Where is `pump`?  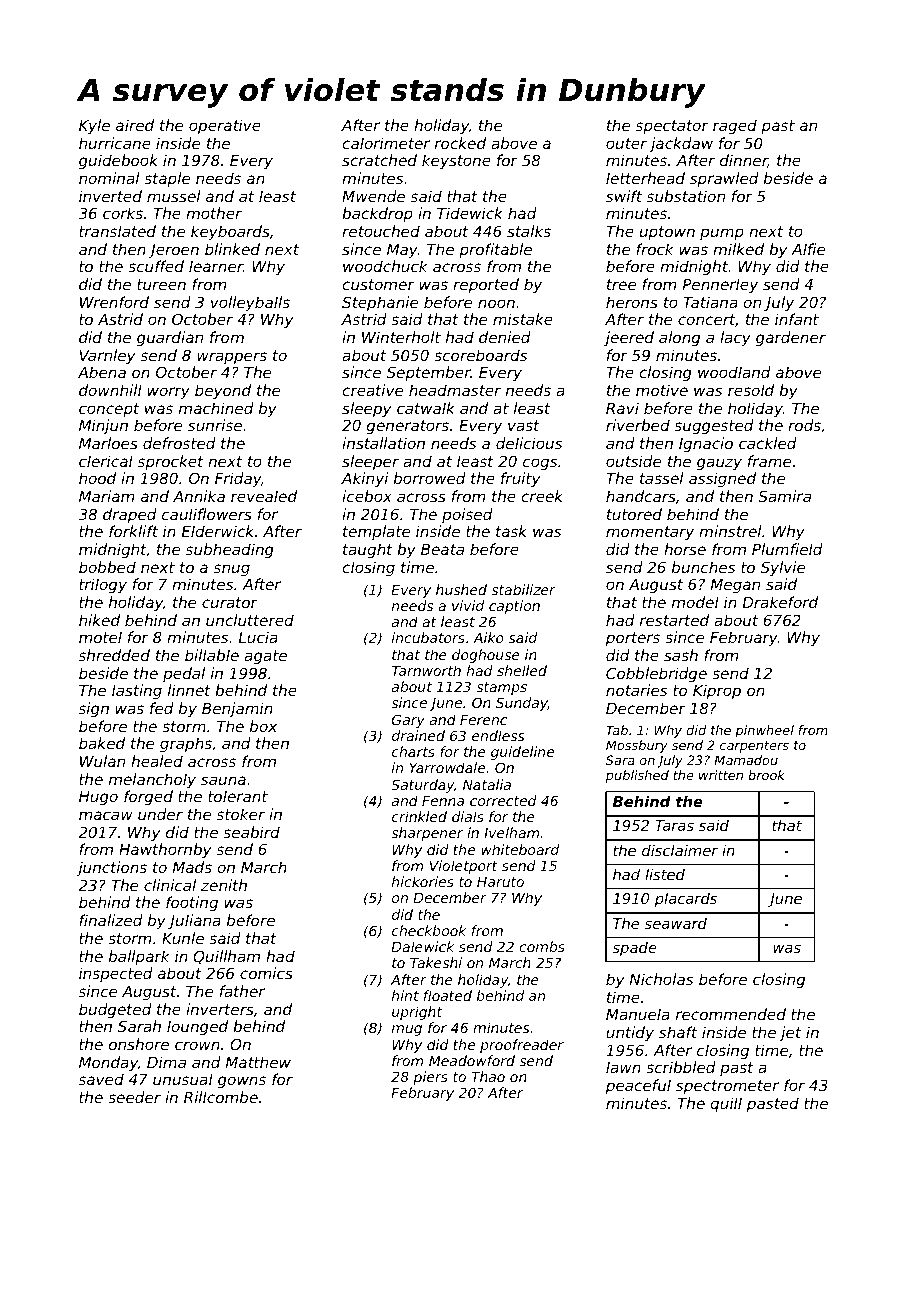
pump is located at coordinates (722, 234).
